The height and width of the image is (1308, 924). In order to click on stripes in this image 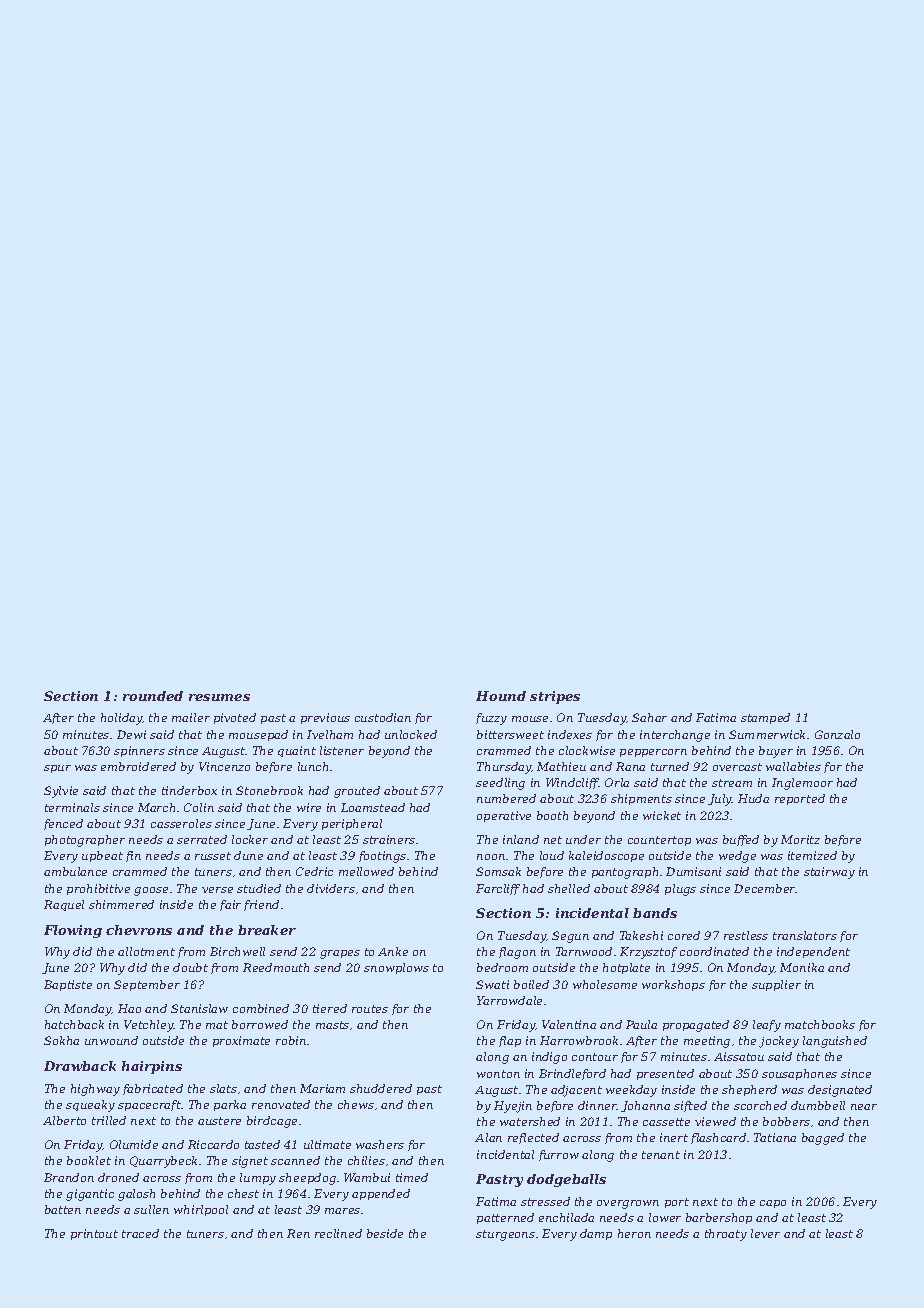, I will do `click(555, 697)`.
